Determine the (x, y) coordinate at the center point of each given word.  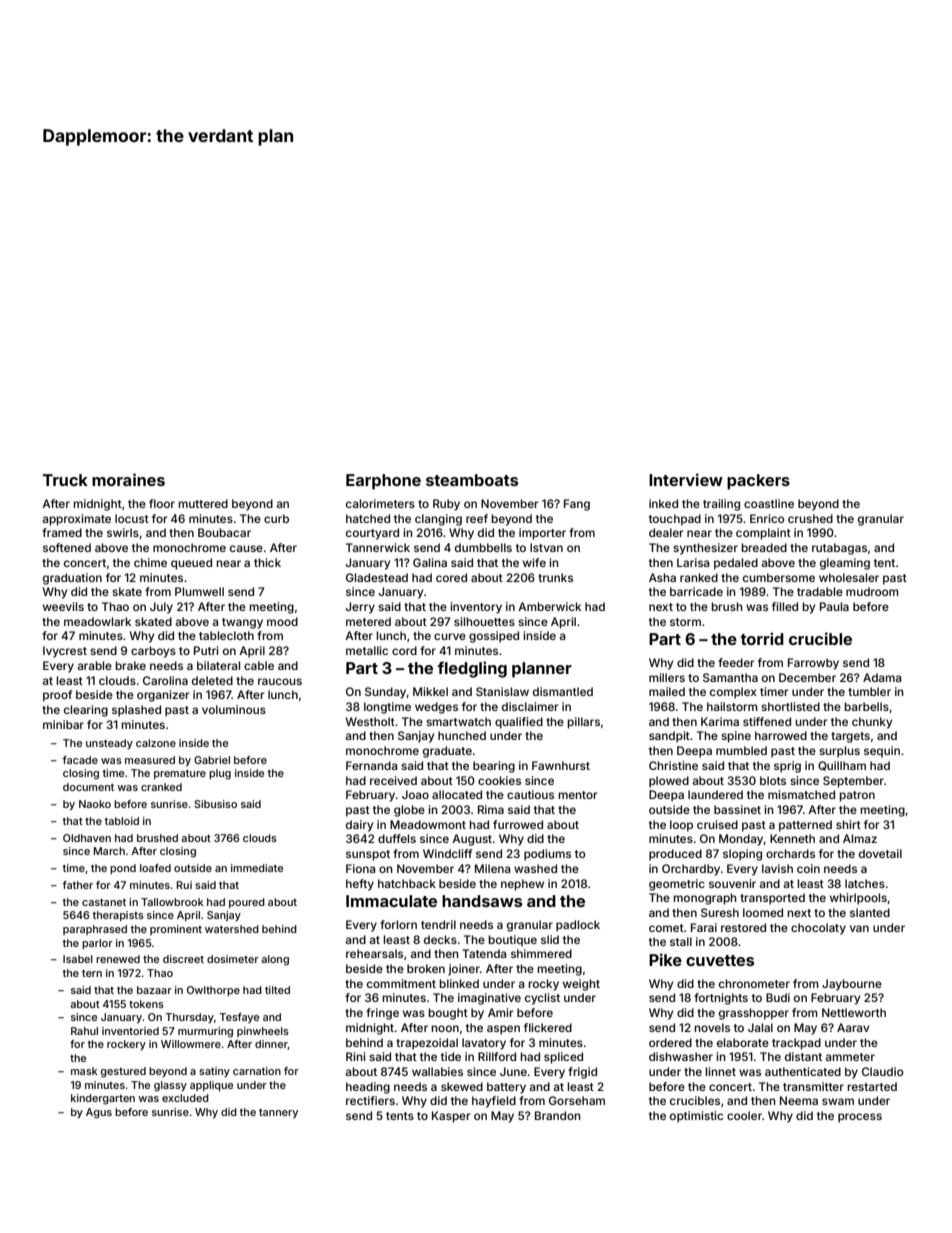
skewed (462, 1086)
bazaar (154, 990)
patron (857, 796)
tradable (820, 591)
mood (282, 621)
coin (808, 868)
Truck (65, 480)
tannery (278, 1113)
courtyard (372, 534)
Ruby (446, 505)
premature (180, 774)
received (393, 780)
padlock (578, 926)
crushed (810, 518)
